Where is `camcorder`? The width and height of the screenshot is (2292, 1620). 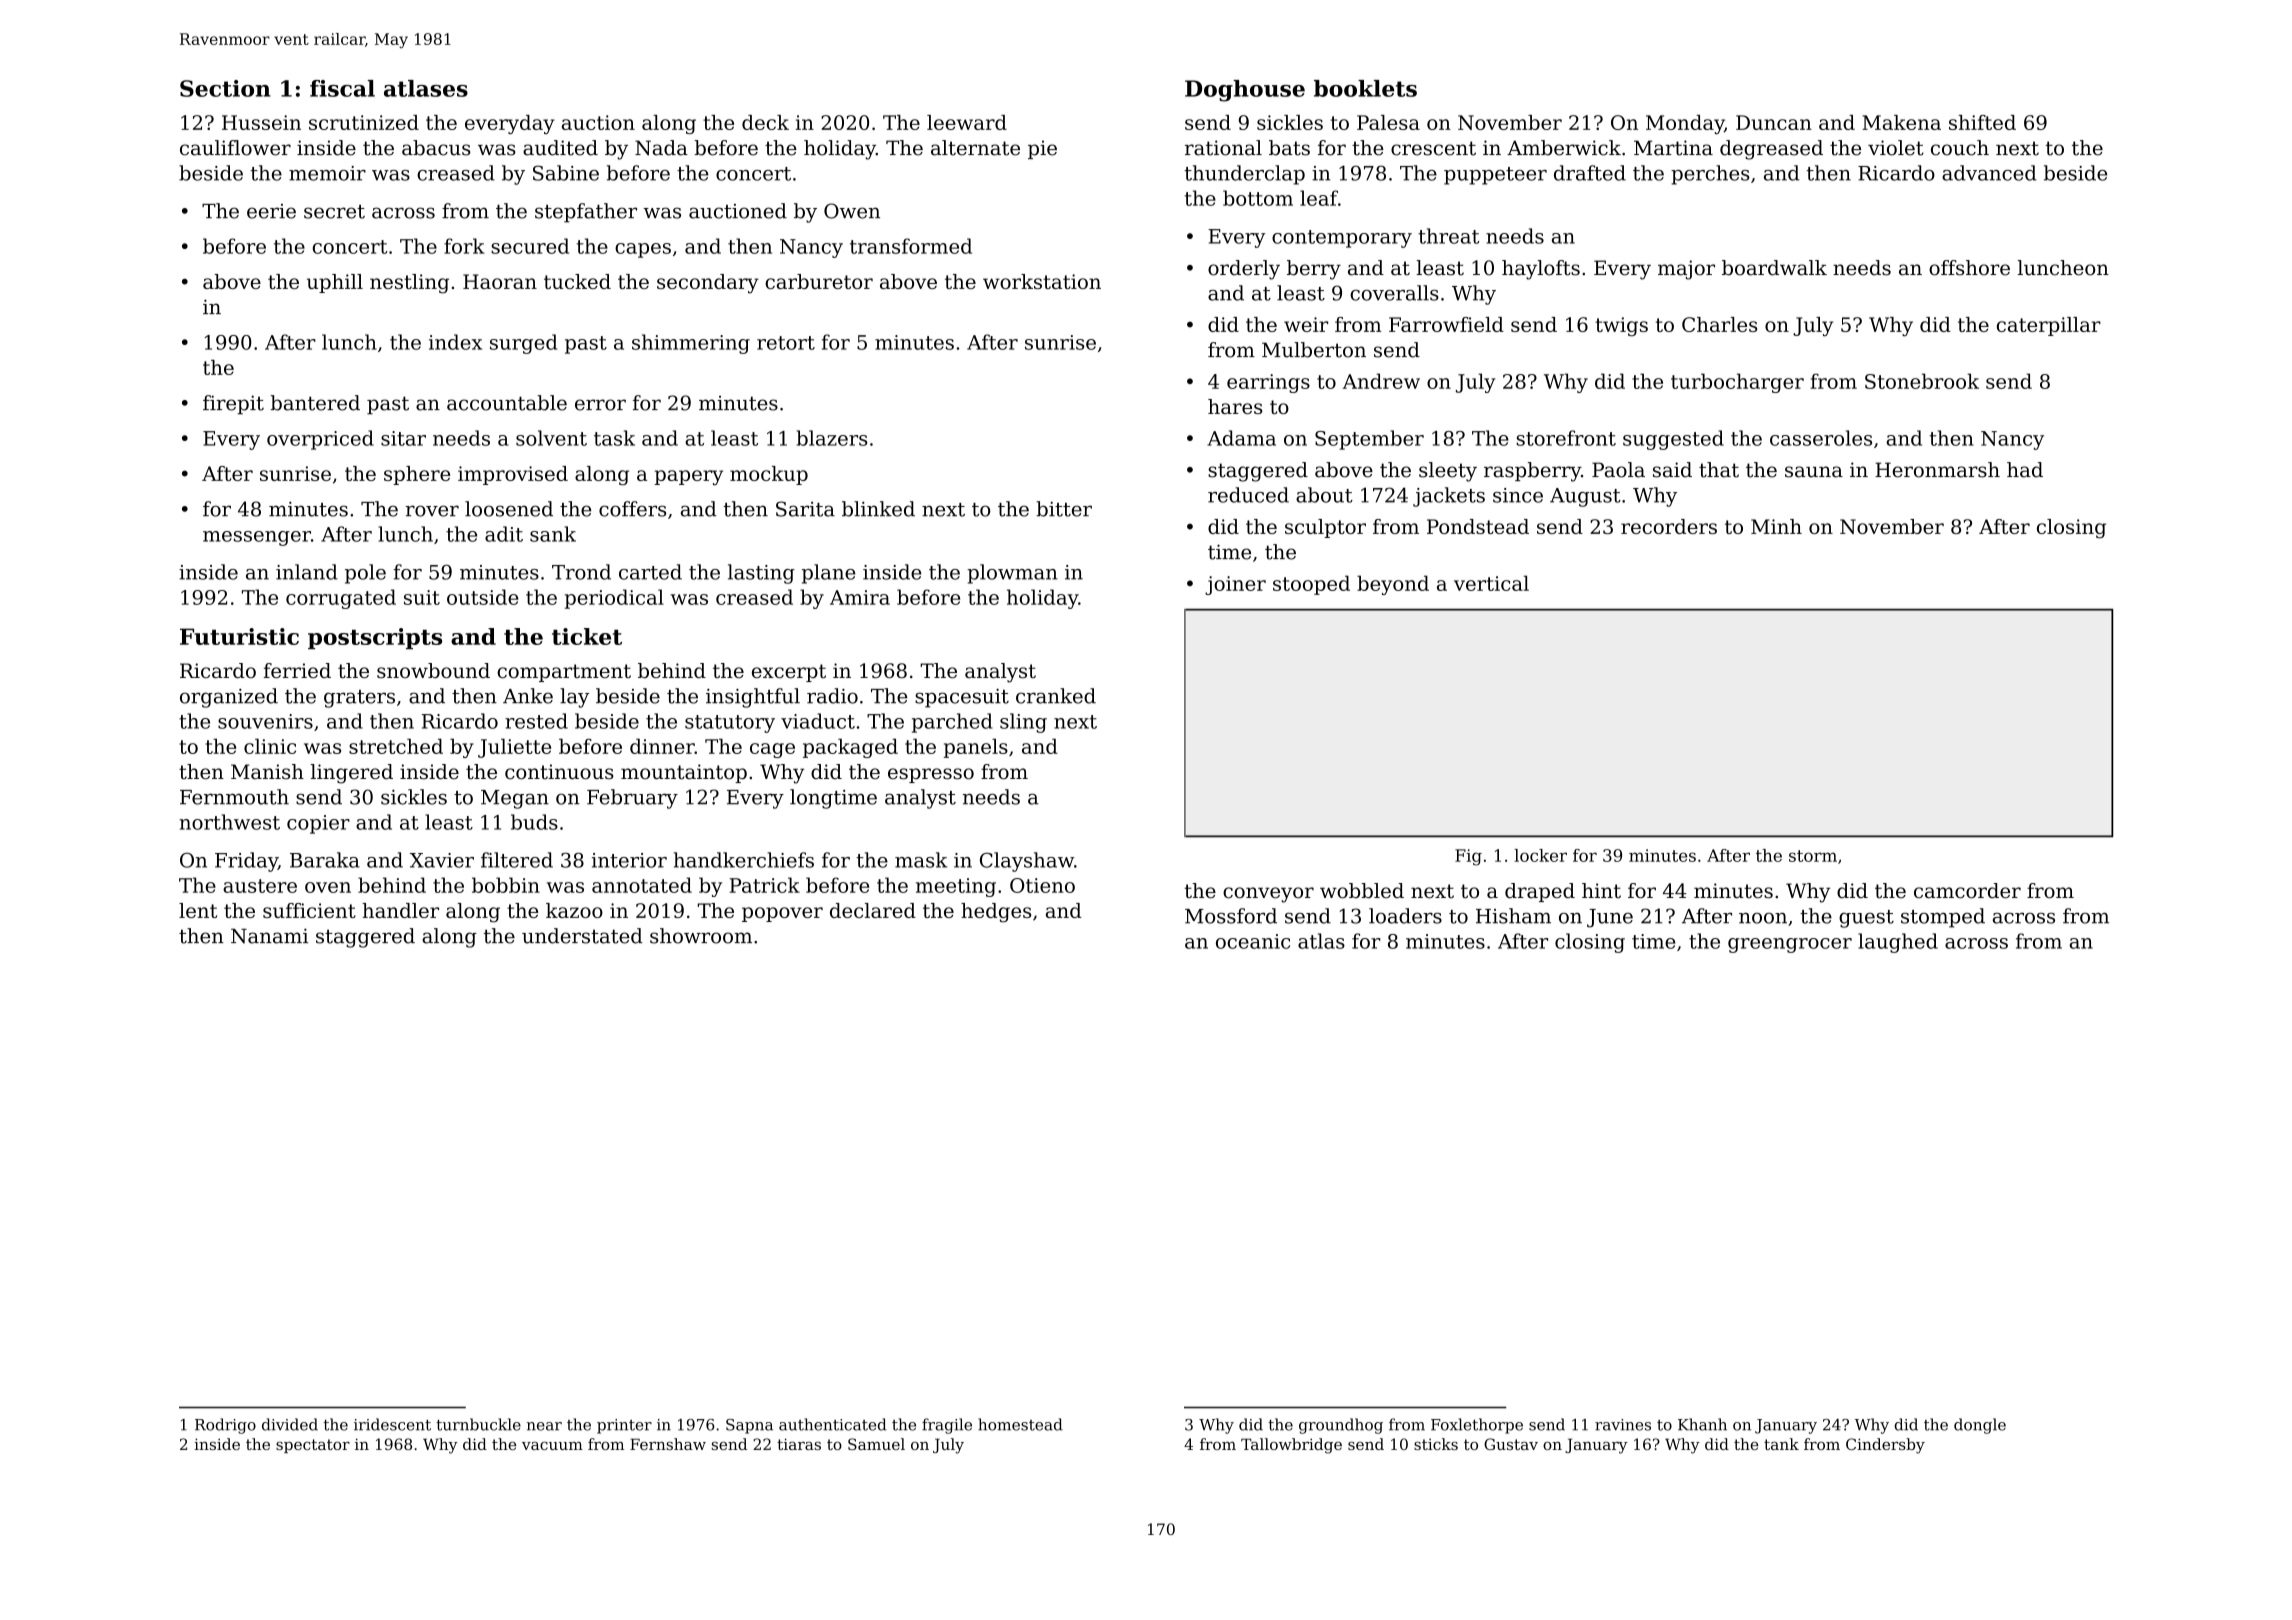 camcorder is located at coordinates (1967, 891).
